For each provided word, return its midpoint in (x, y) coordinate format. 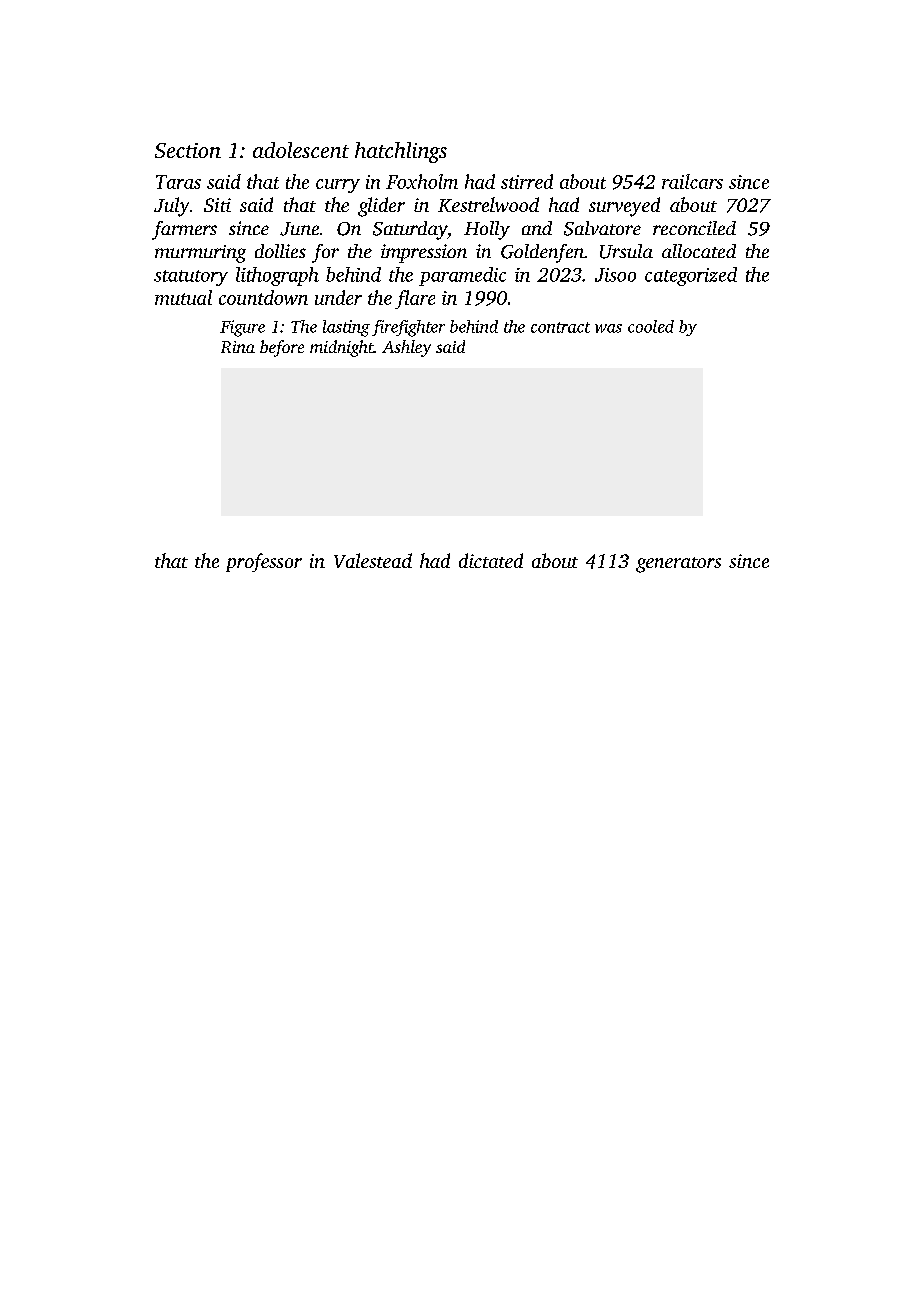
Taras (178, 182)
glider (381, 207)
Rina (238, 347)
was (608, 328)
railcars (692, 181)
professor (264, 562)
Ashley (406, 348)
